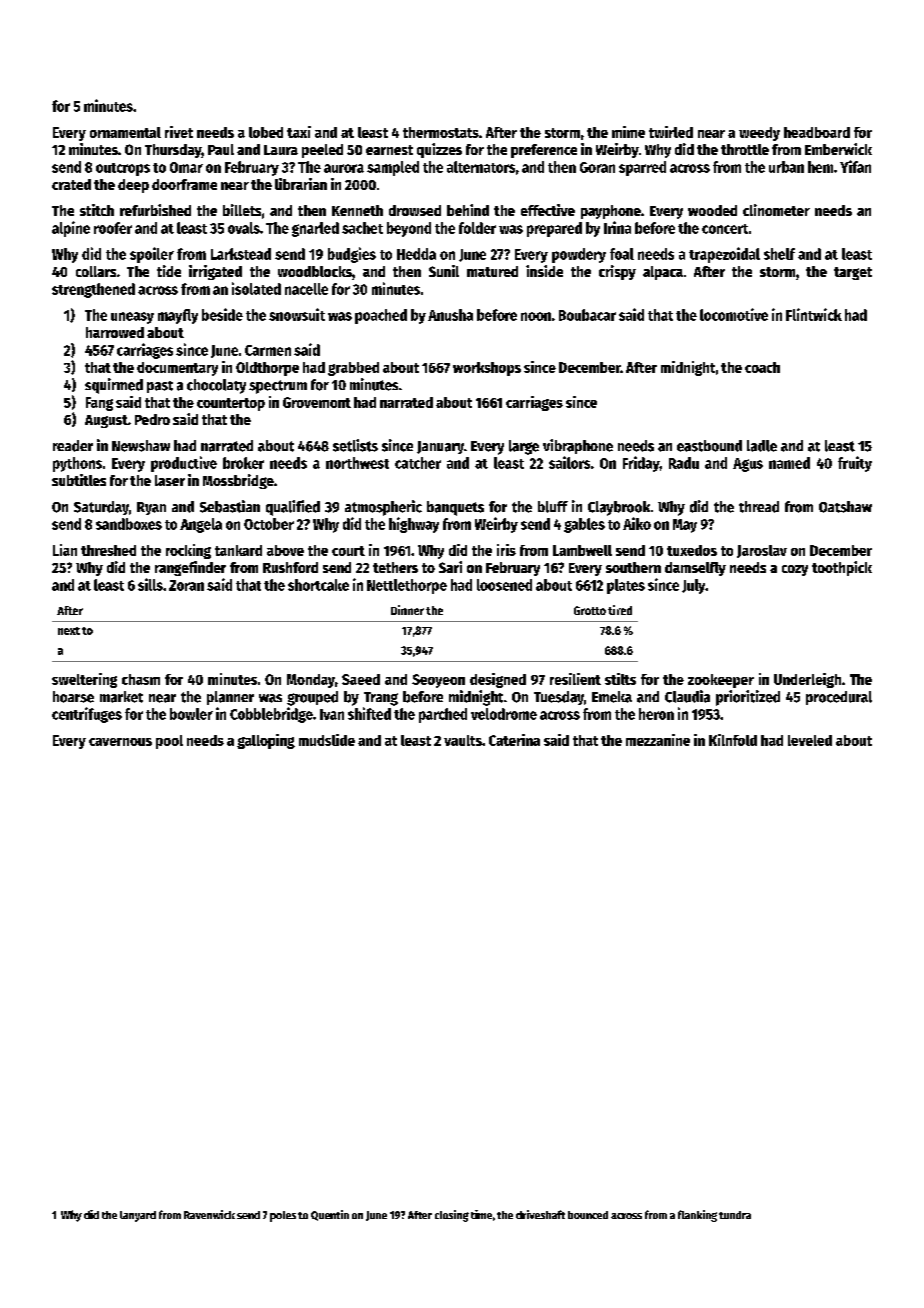 The width and height of the image is (924, 1308). What do you see at coordinates (152, 419) in the image?
I see `Pedro` at bounding box center [152, 419].
